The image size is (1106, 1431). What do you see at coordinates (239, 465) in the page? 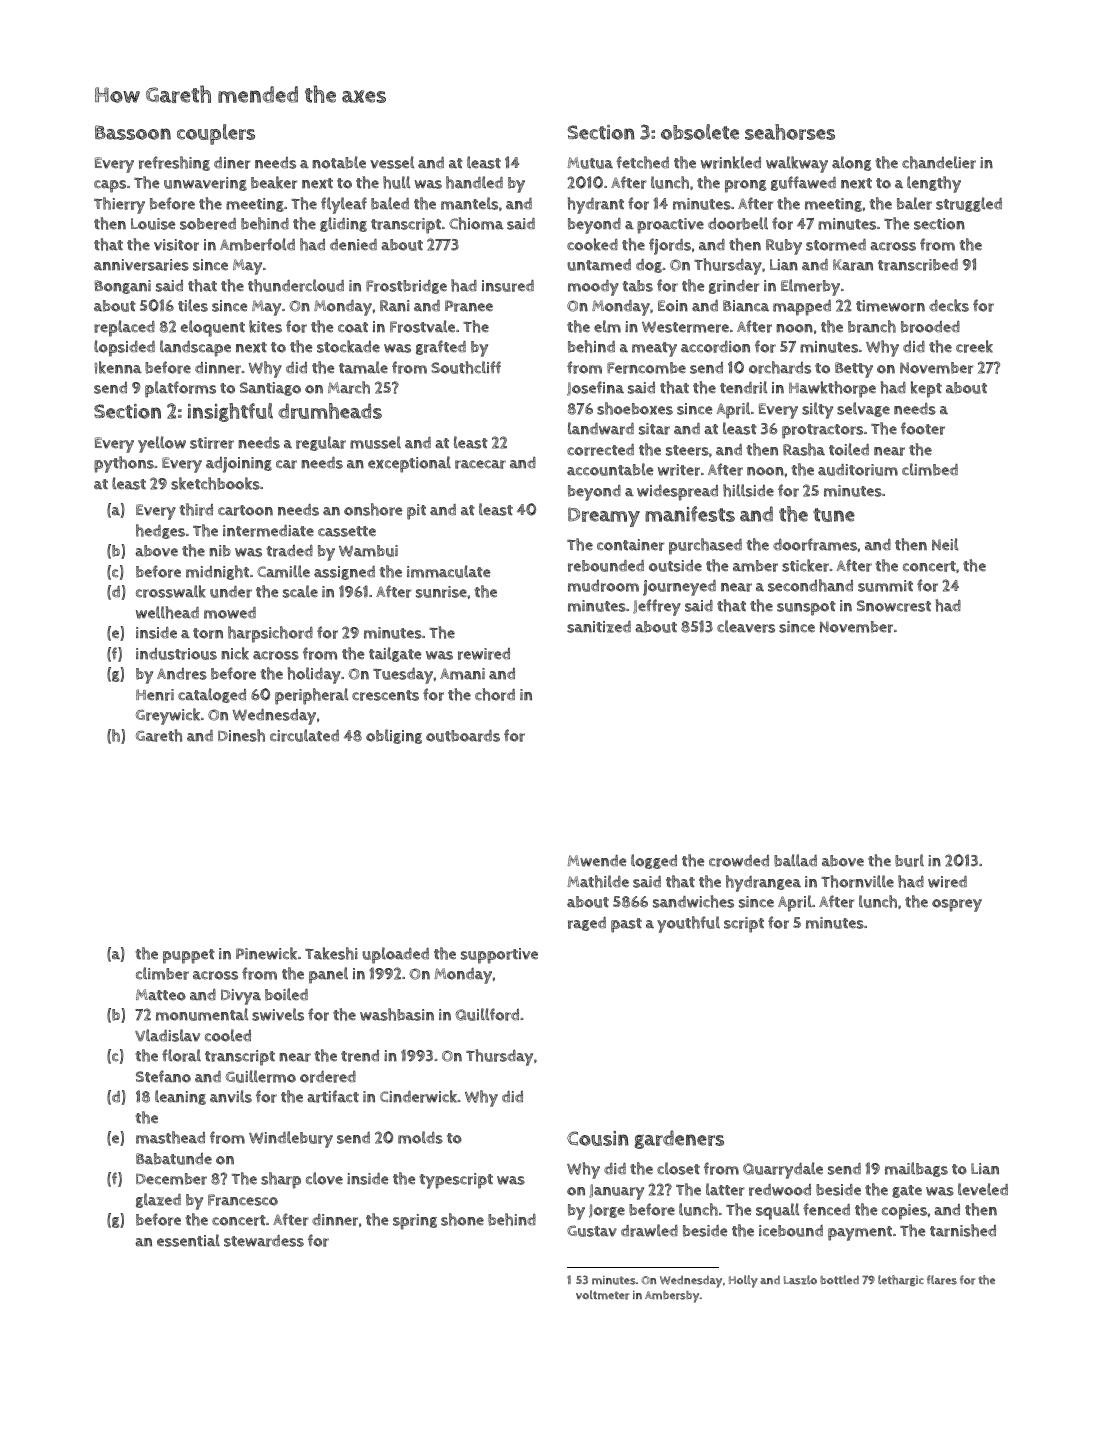
I see `adjoining` at bounding box center [239, 465].
